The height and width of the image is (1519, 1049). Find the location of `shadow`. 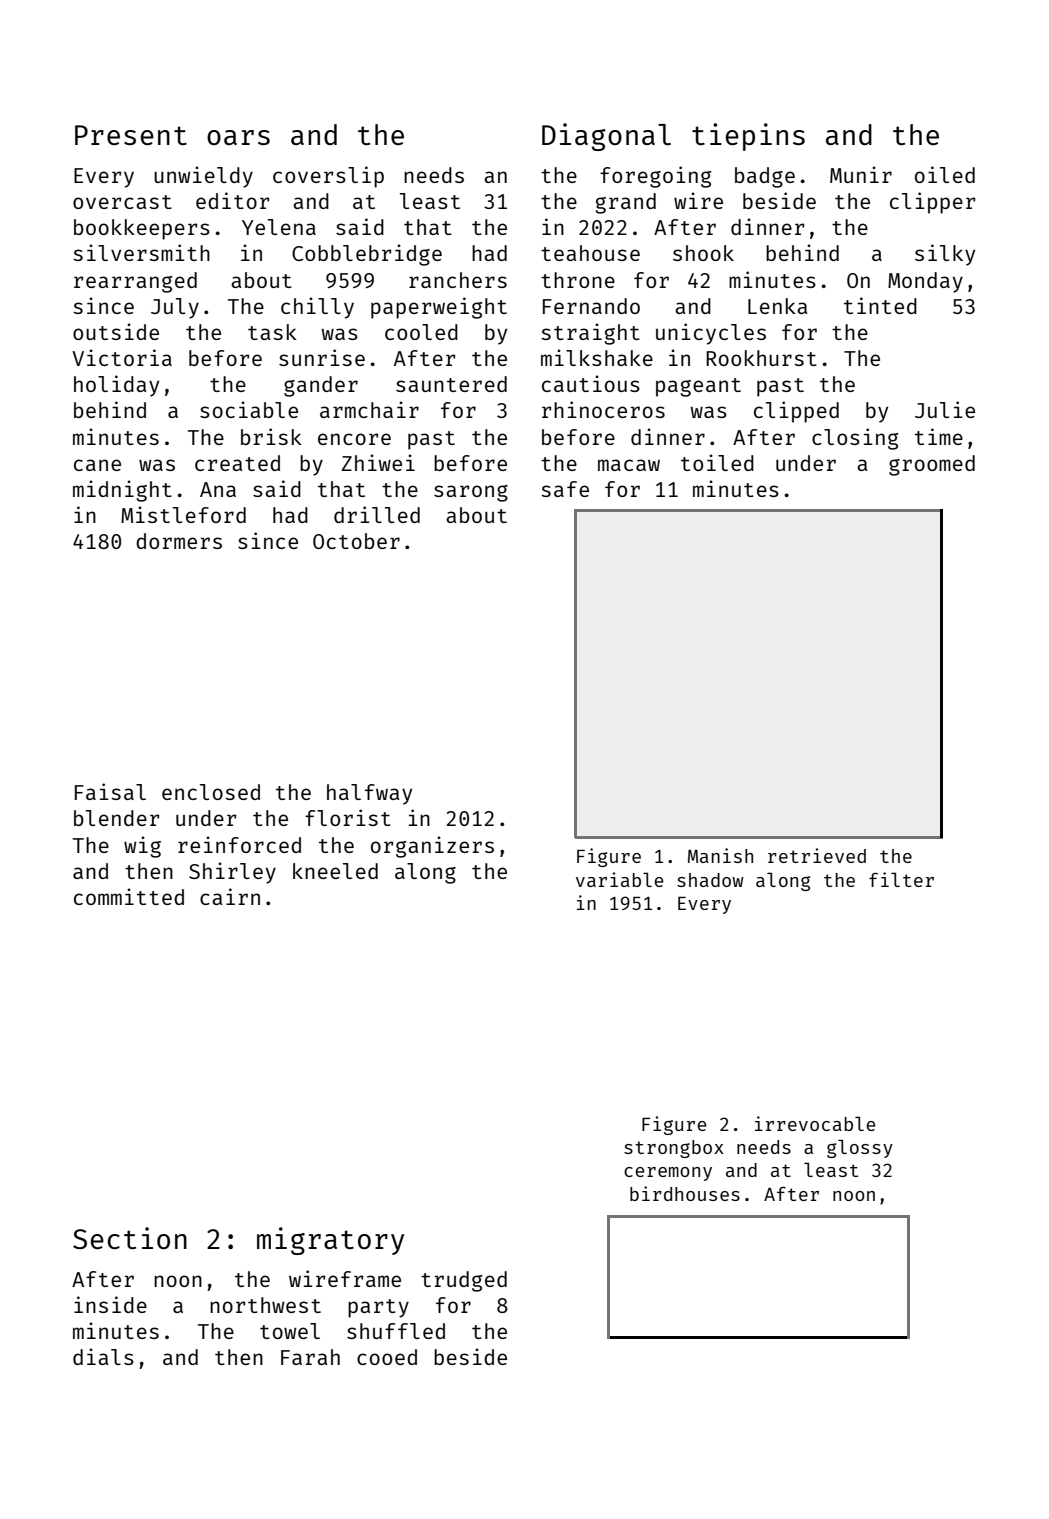

shadow is located at coordinates (710, 880).
